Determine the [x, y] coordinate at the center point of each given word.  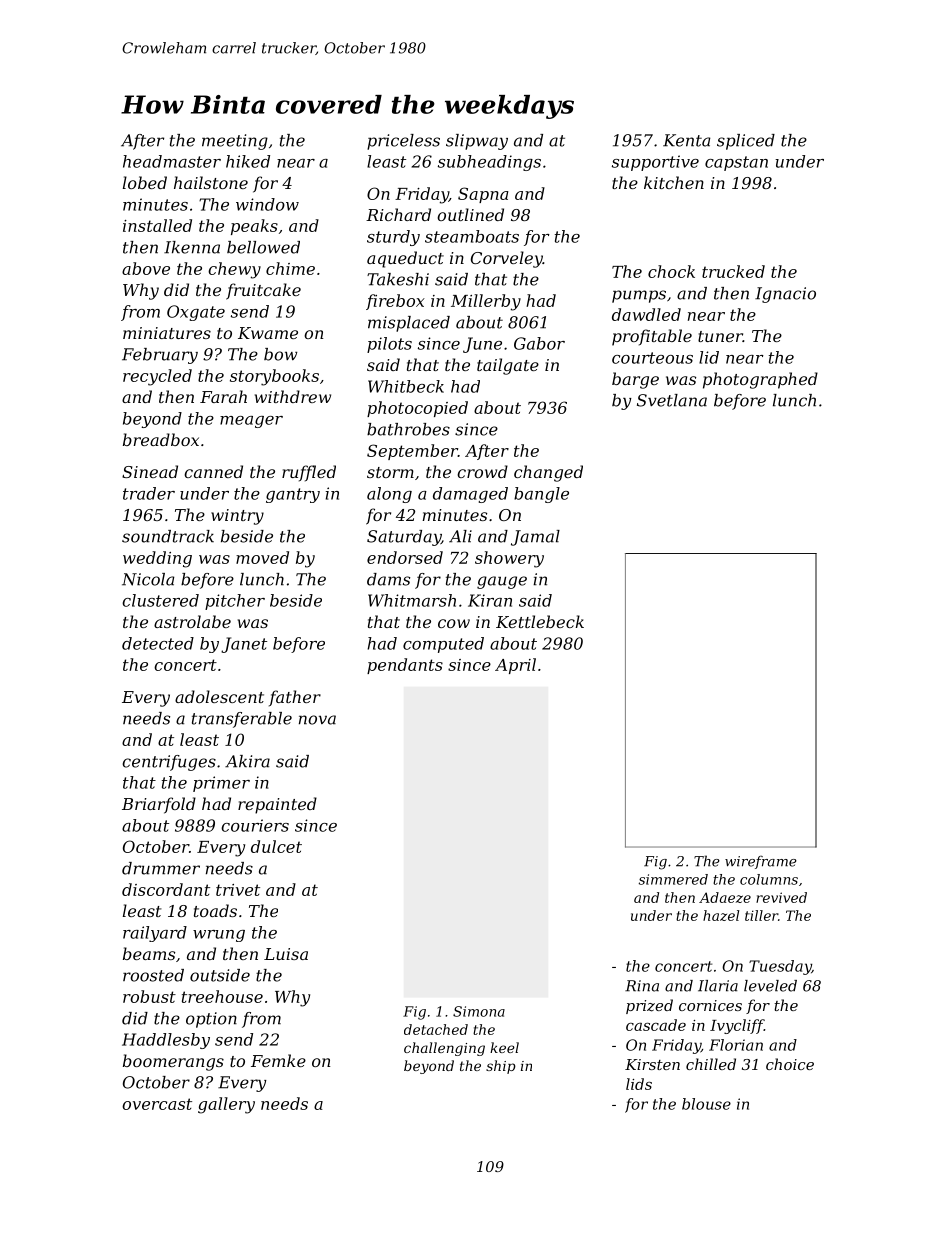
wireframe [761, 862]
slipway [477, 142]
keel [504, 1047]
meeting [235, 142]
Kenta [686, 140]
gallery [226, 1105]
